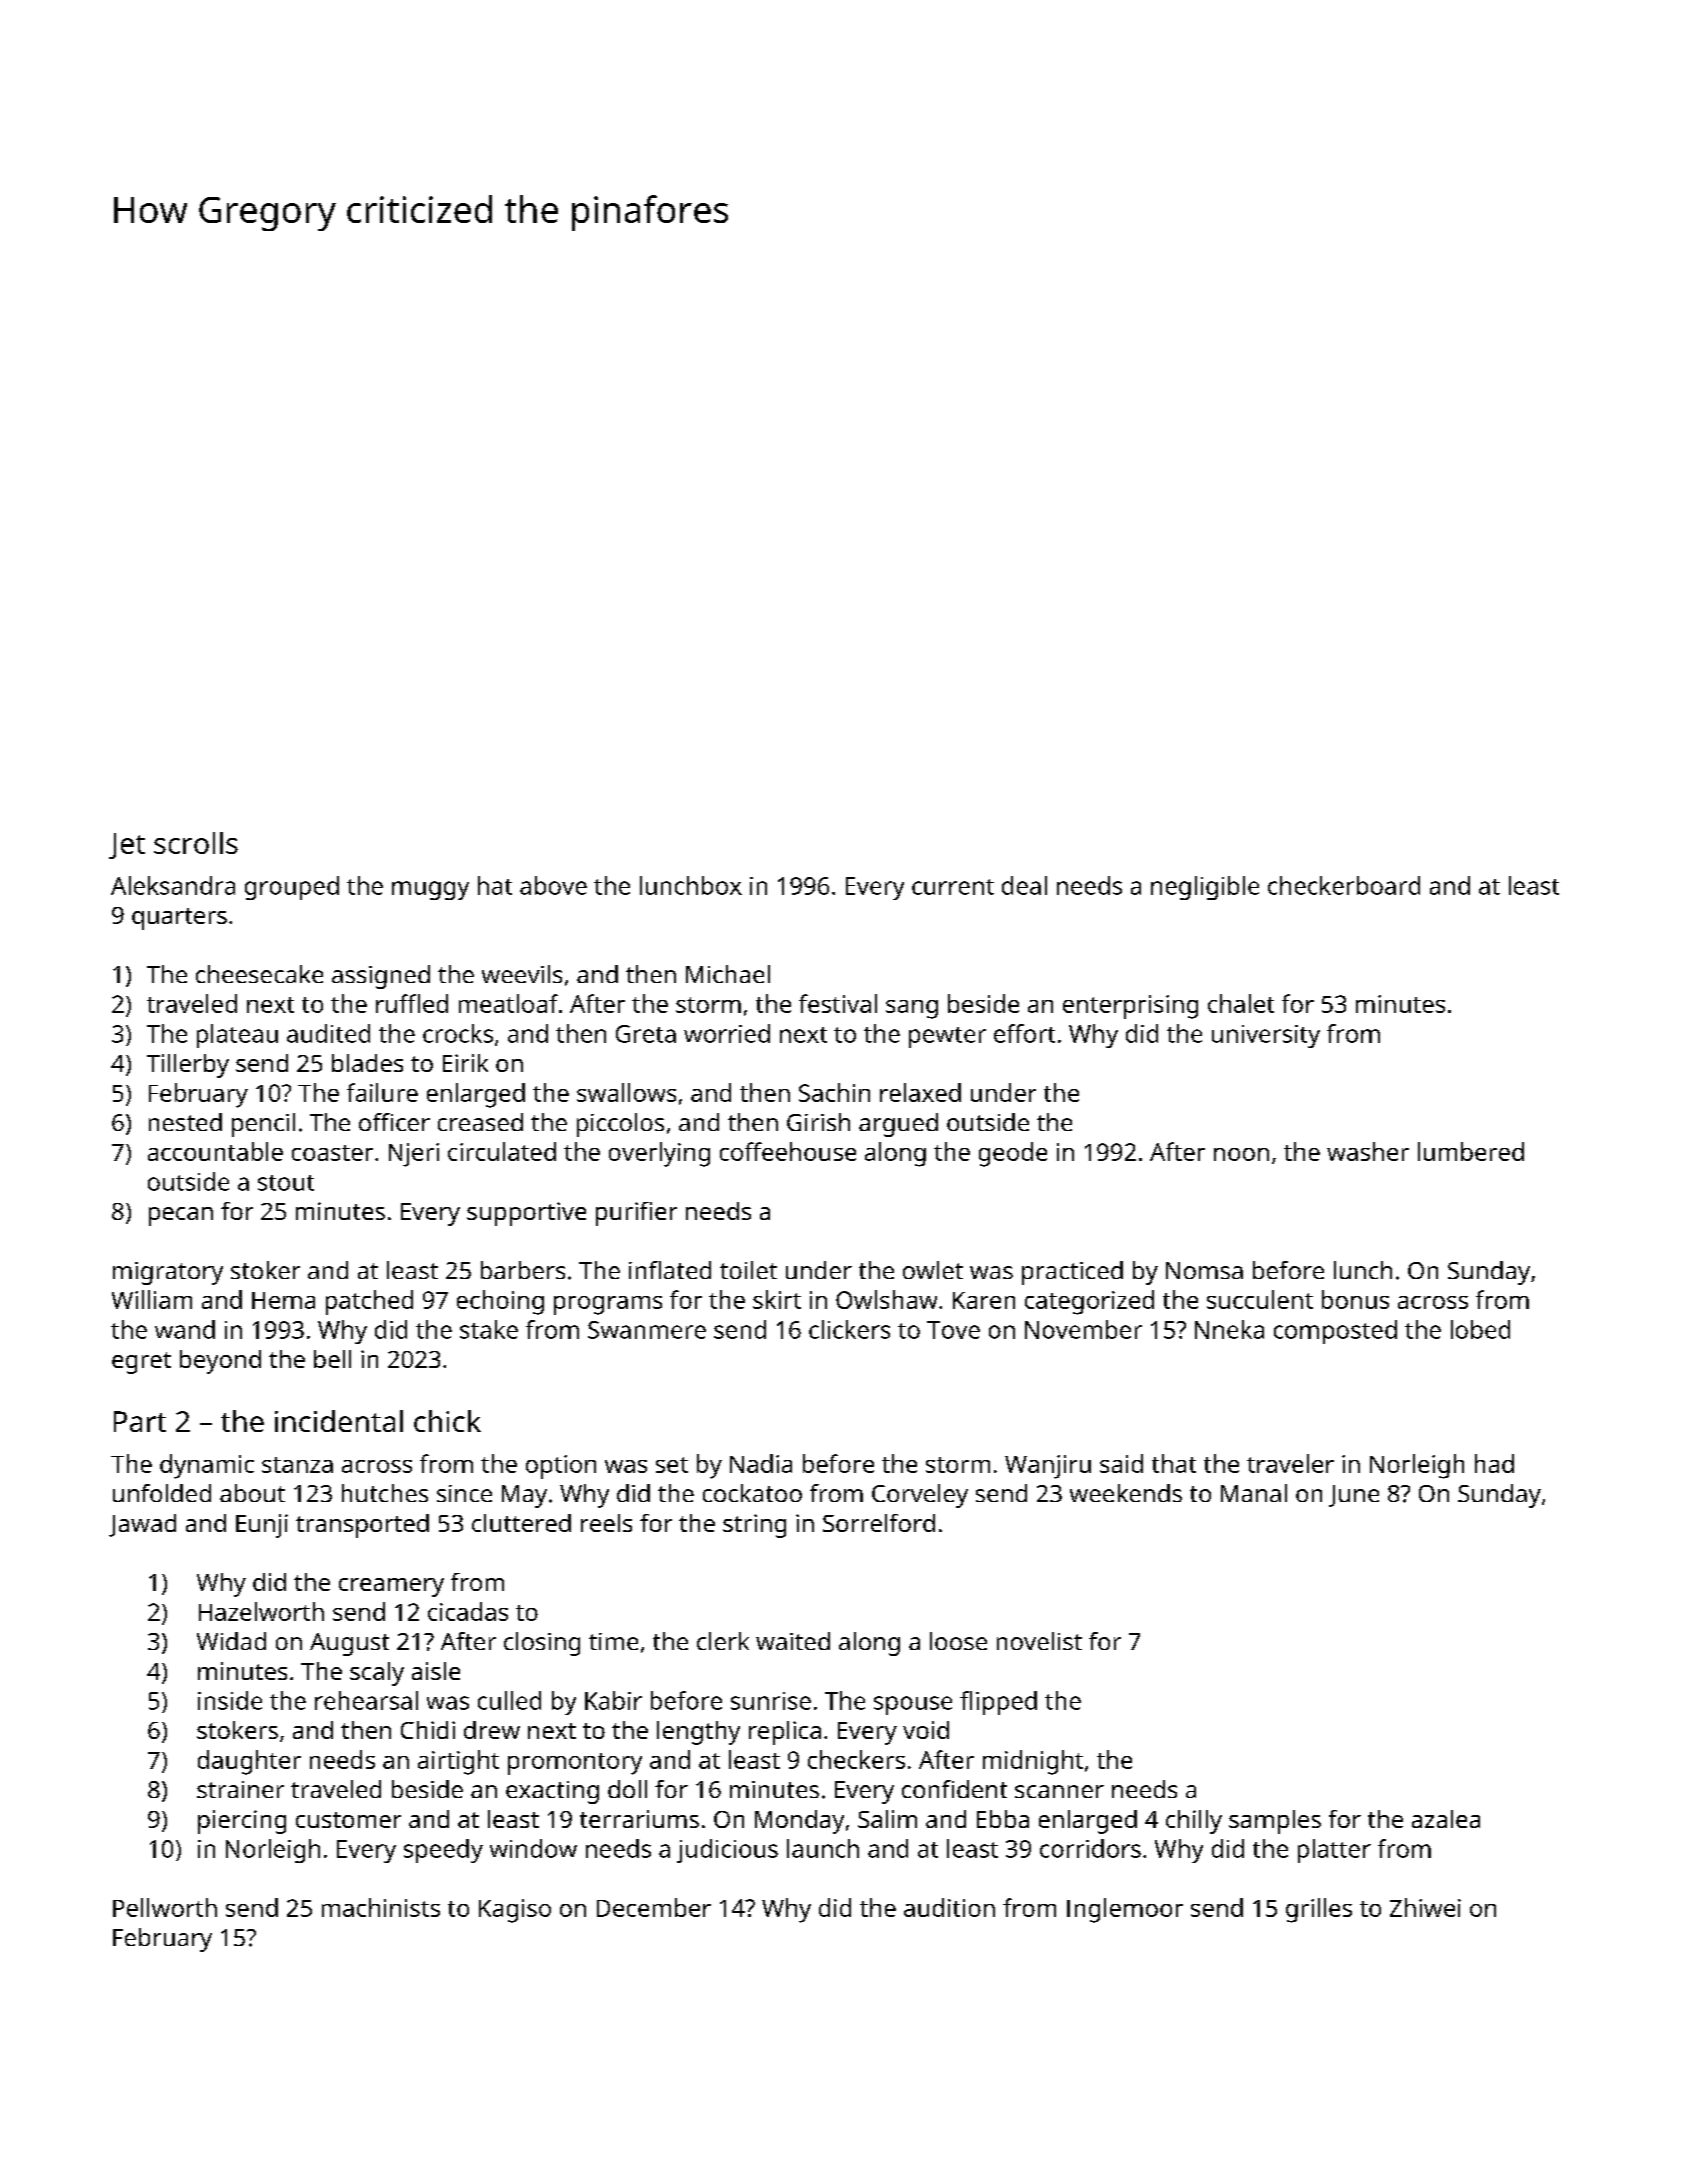  What do you see at coordinates (515, 1911) in the document?
I see `Kagiso` at bounding box center [515, 1911].
